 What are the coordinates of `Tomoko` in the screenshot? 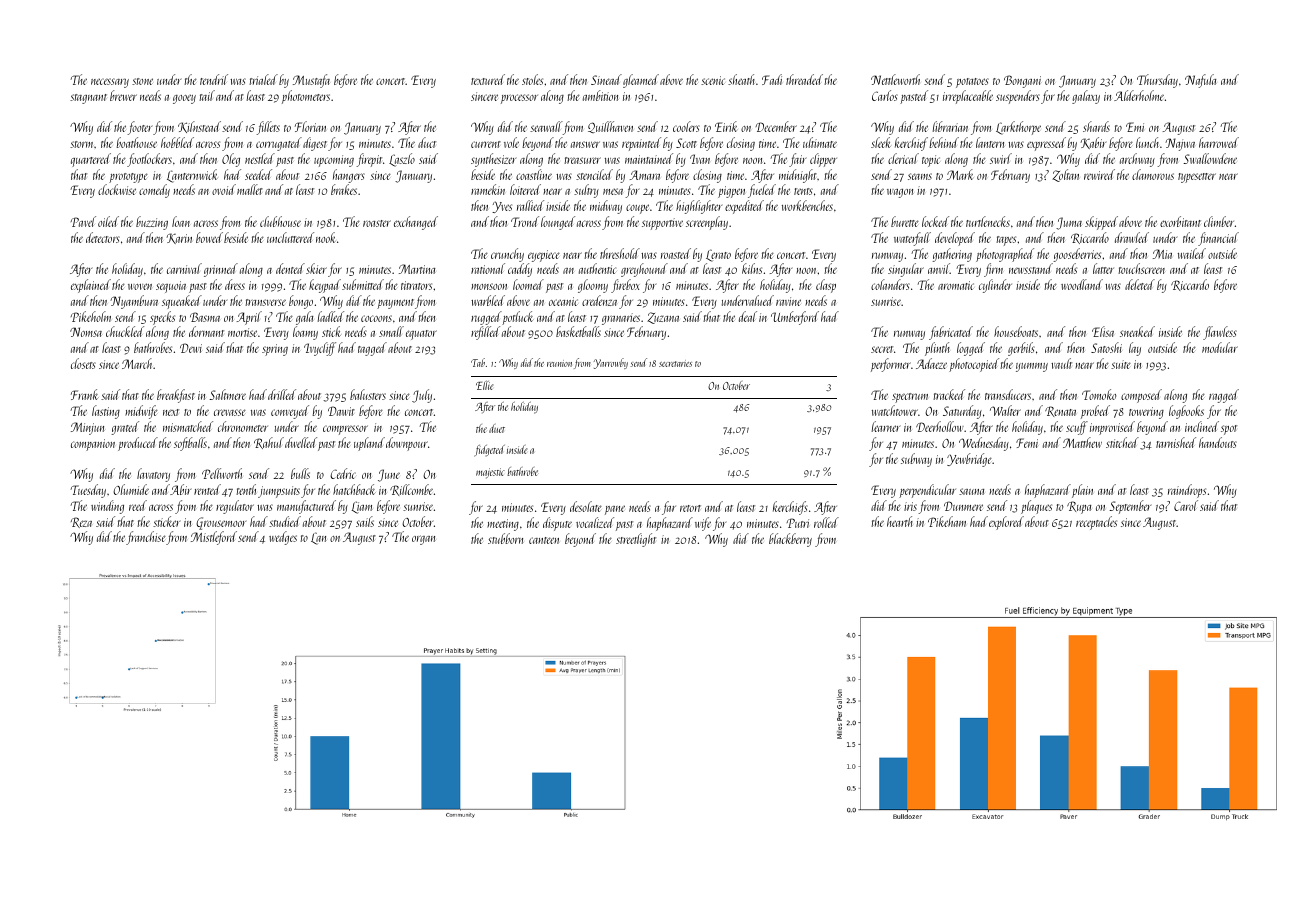 It's located at (1099, 394).
